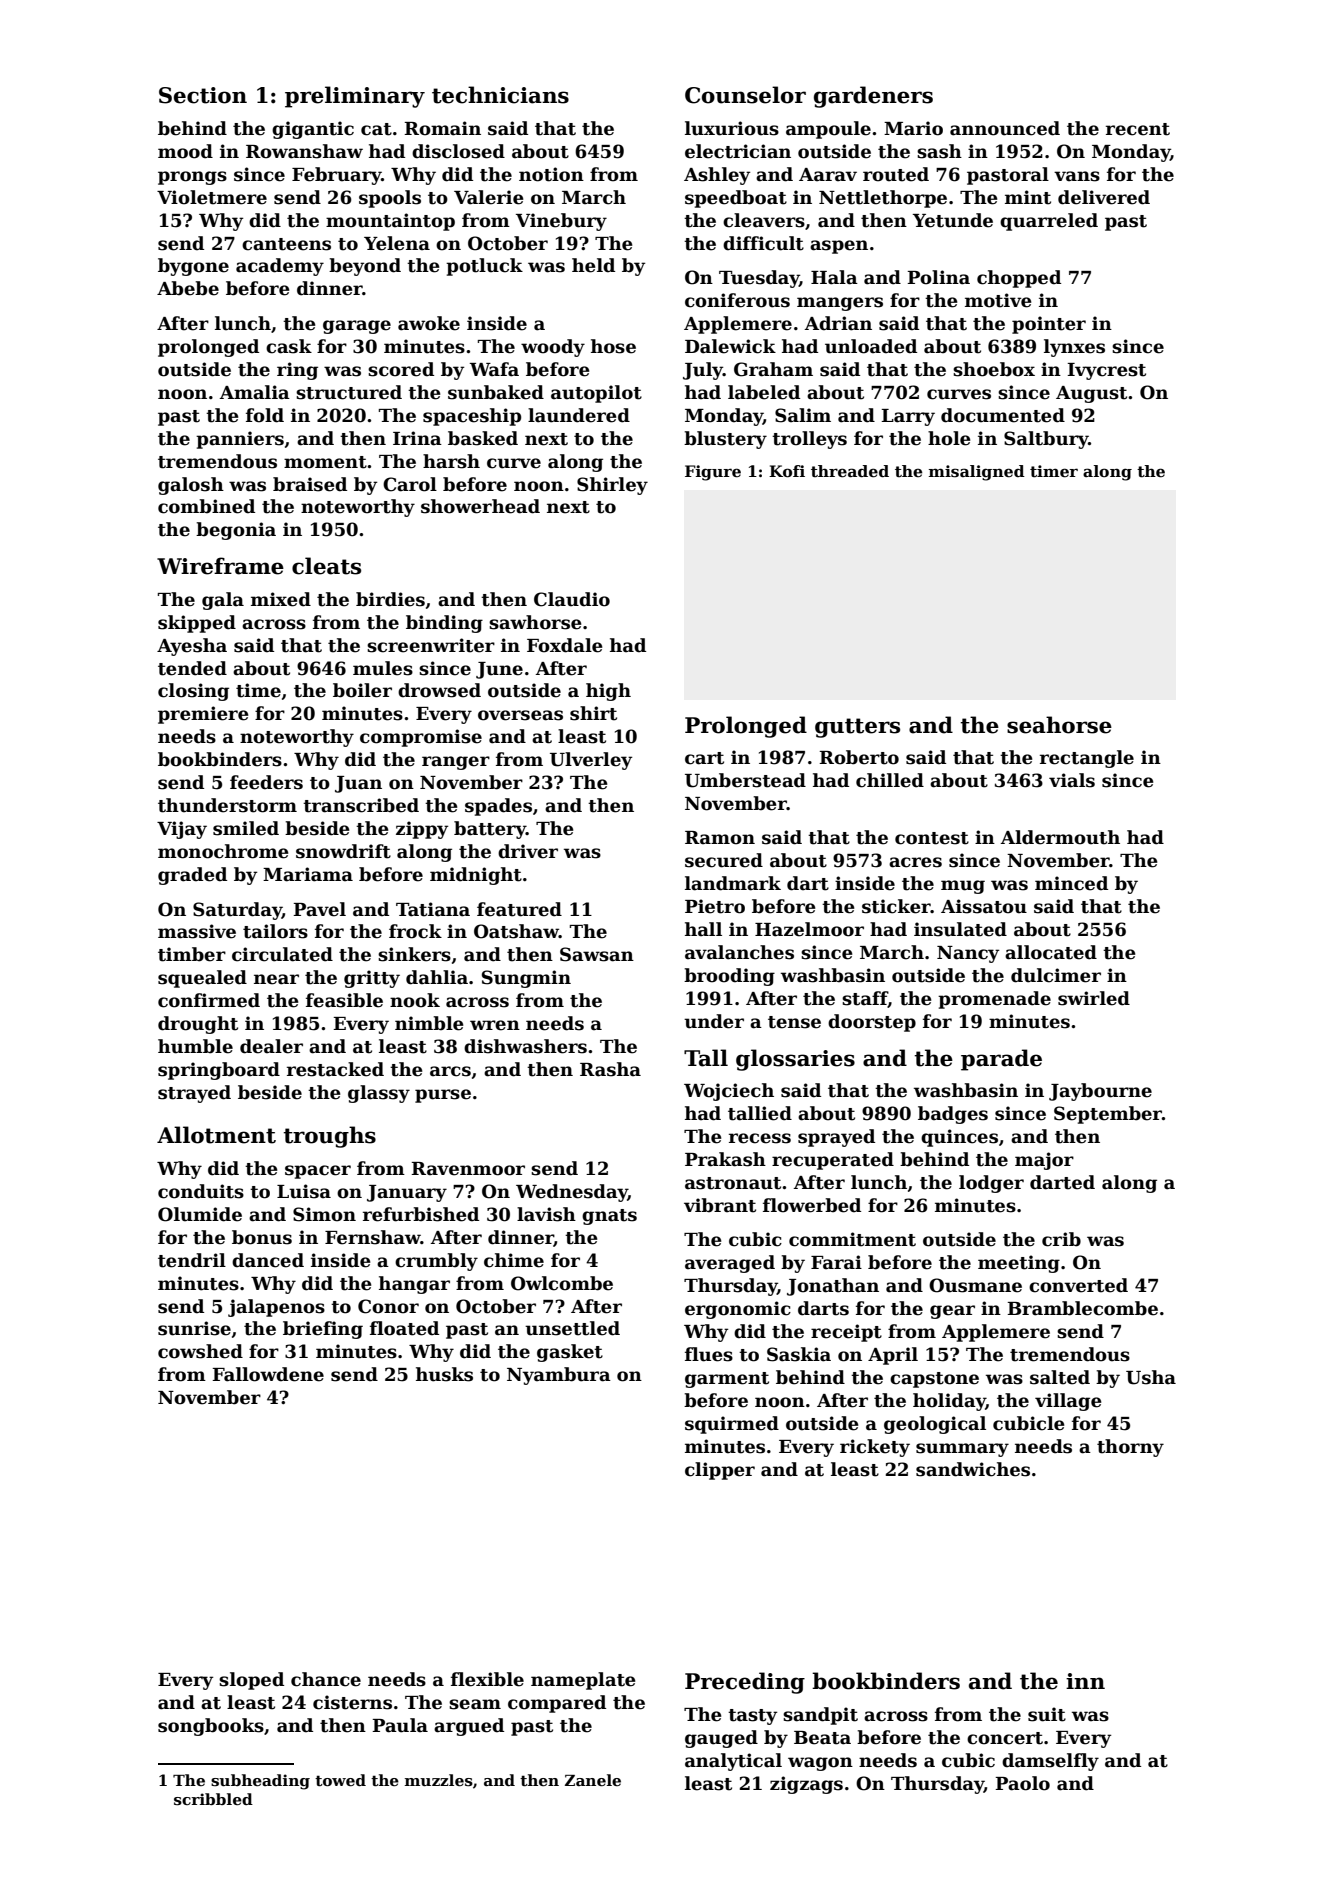 This document has width=1334, height=1887. What do you see at coordinates (720, 1471) in the document?
I see `clipper` at bounding box center [720, 1471].
